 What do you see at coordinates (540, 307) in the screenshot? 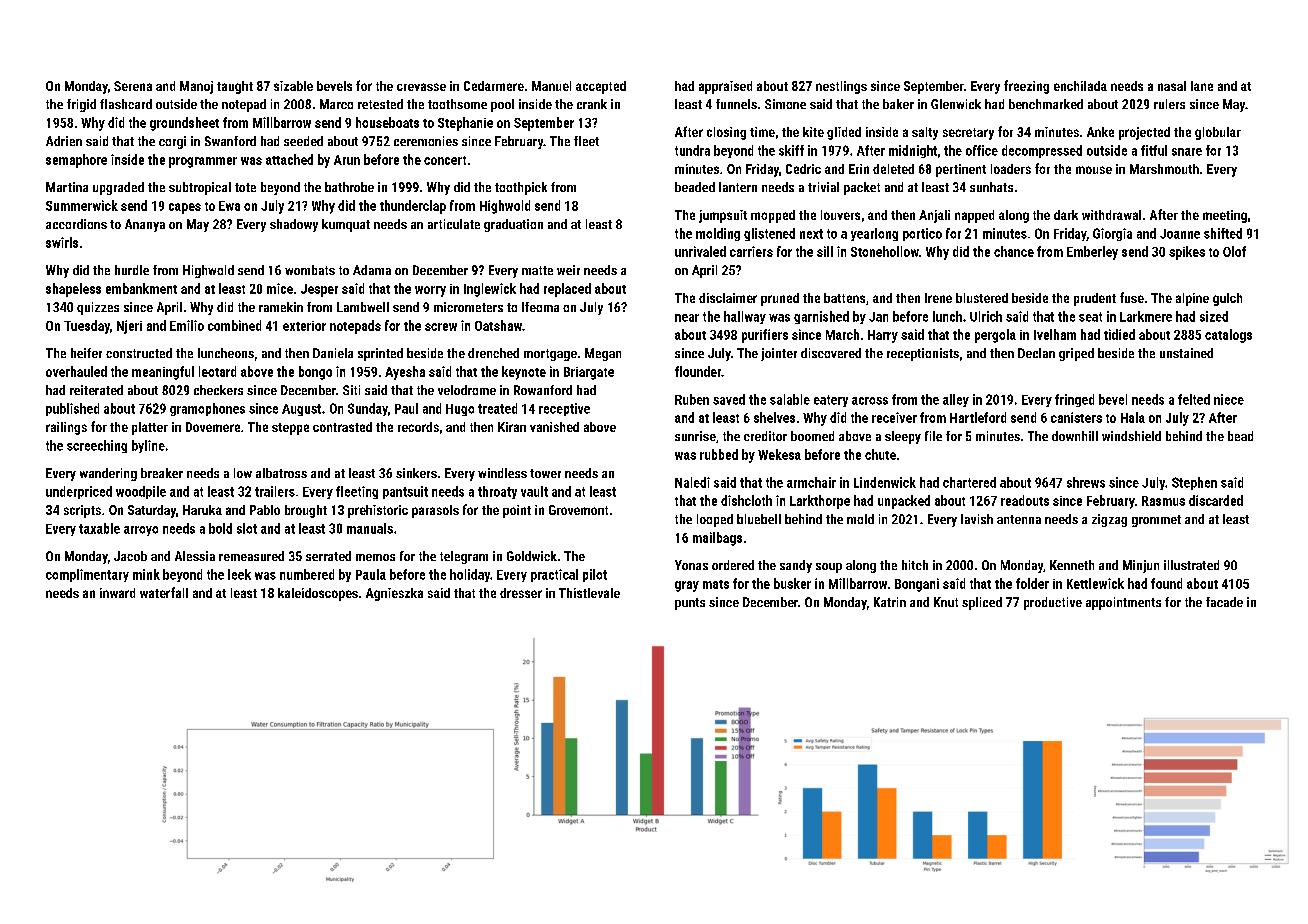
I see `Ifeoma` at bounding box center [540, 307].
